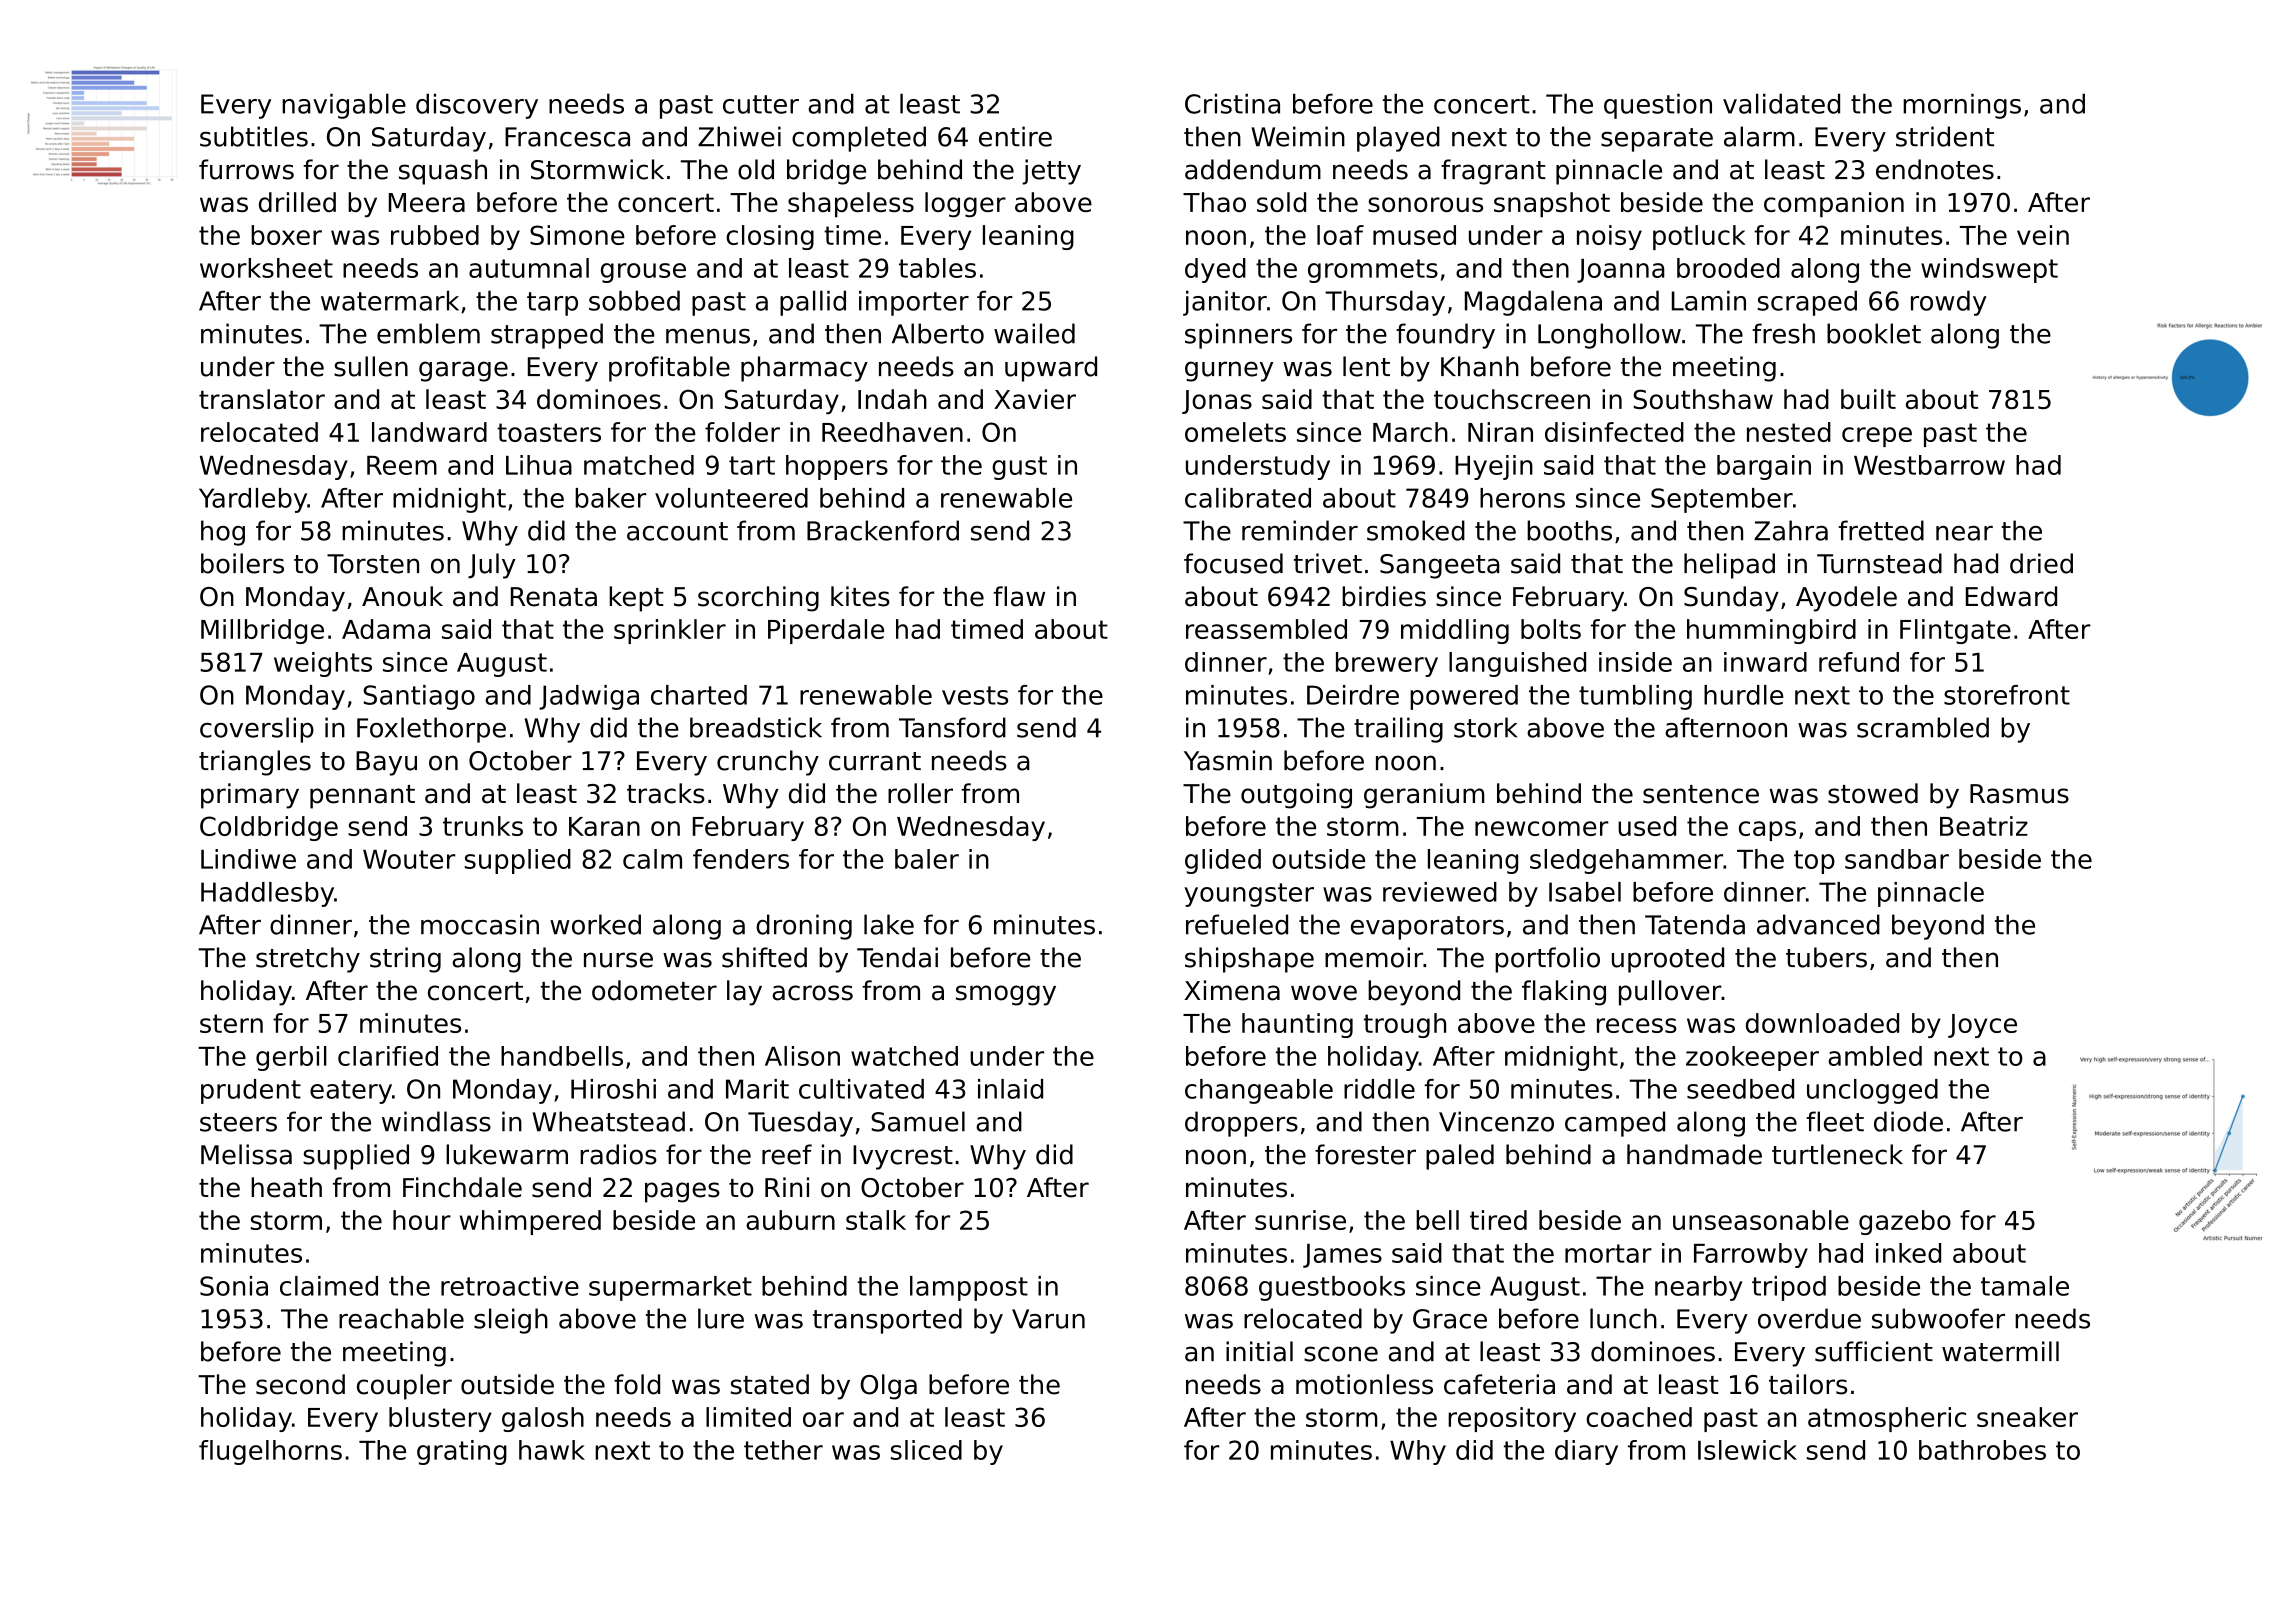  I want to click on Karan, so click(604, 826).
